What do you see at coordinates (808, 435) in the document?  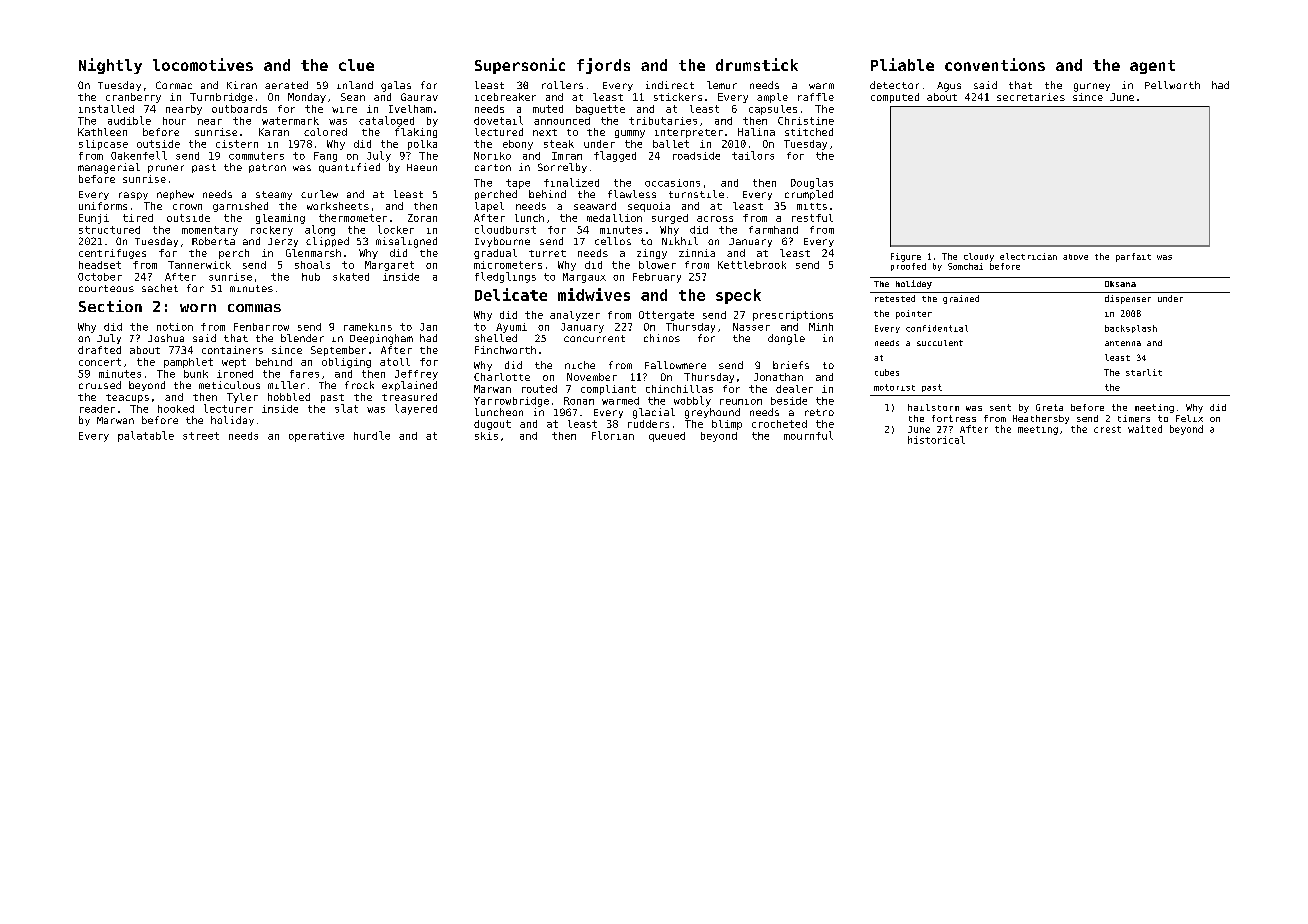 I see `mournful` at bounding box center [808, 435].
